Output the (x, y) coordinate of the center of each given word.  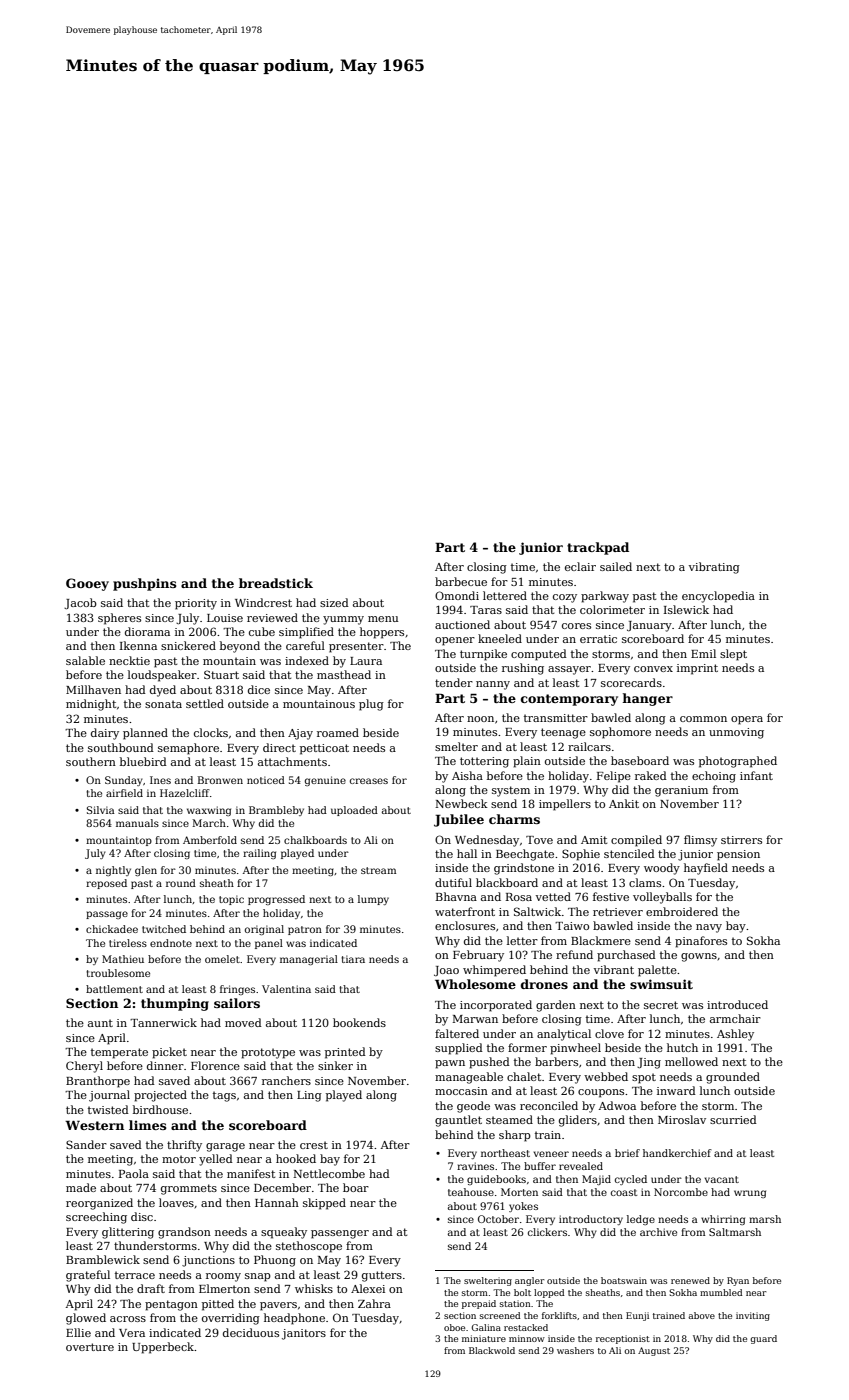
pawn (450, 1064)
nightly (113, 871)
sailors (237, 1003)
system (511, 791)
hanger (647, 699)
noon (480, 719)
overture (90, 1347)
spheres (119, 619)
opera (747, 720)
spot (644, 1078)
